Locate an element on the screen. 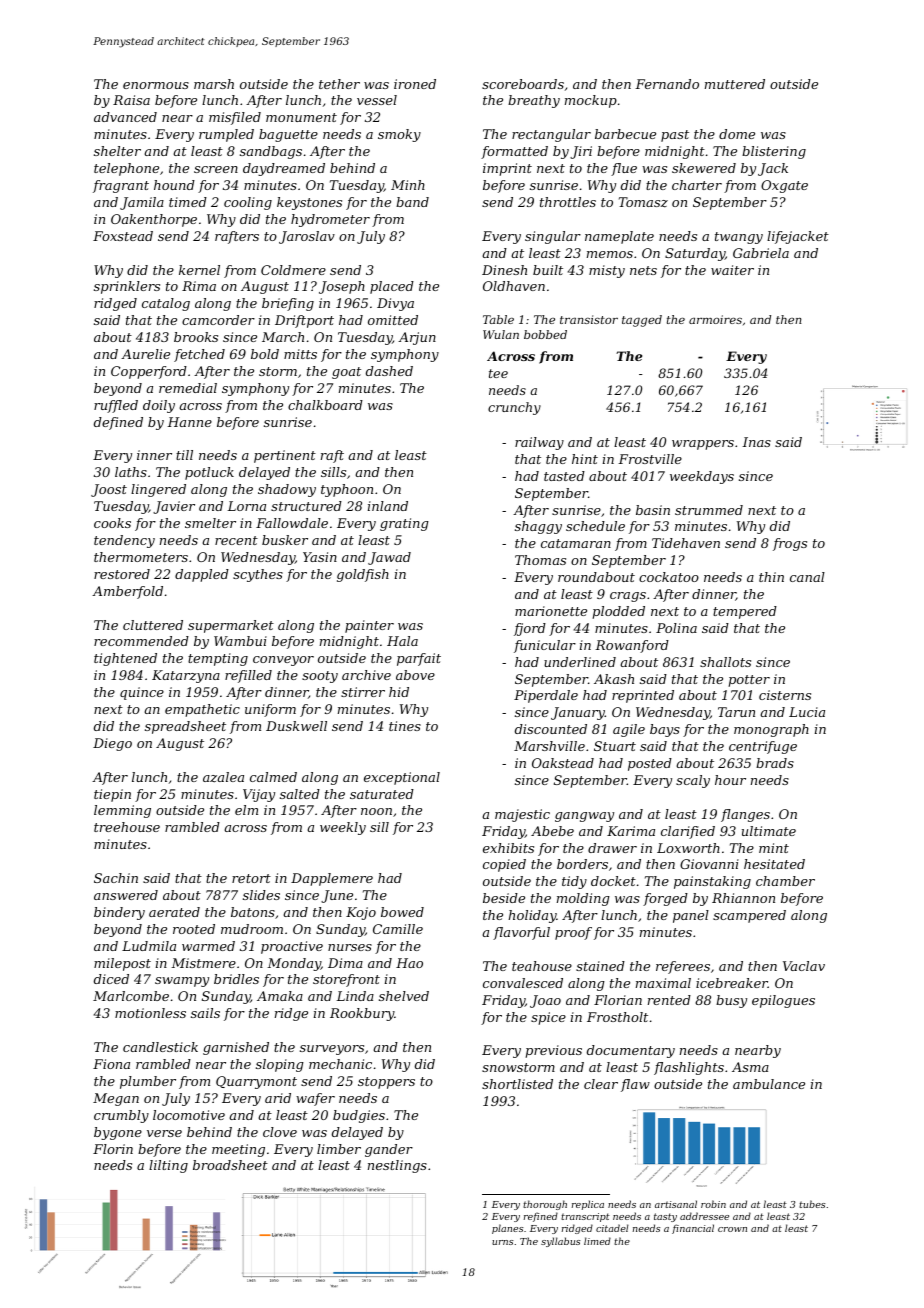 The width and height of the screenshot is (924, 1308). Lucia is located at coordinates (807, 712).
